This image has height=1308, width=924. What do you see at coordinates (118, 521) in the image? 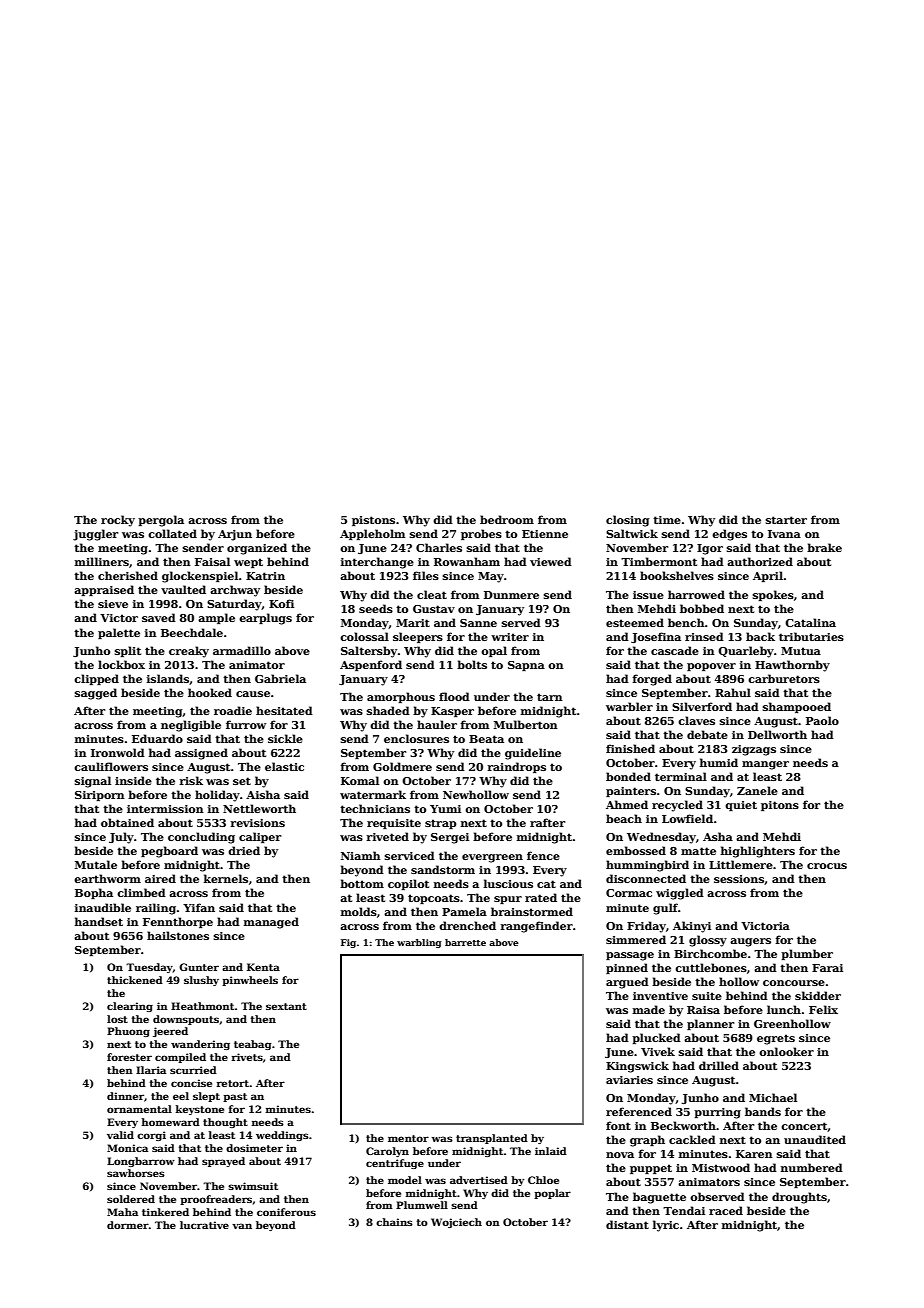
I see `rocky` at bounding box center [118, 521].
